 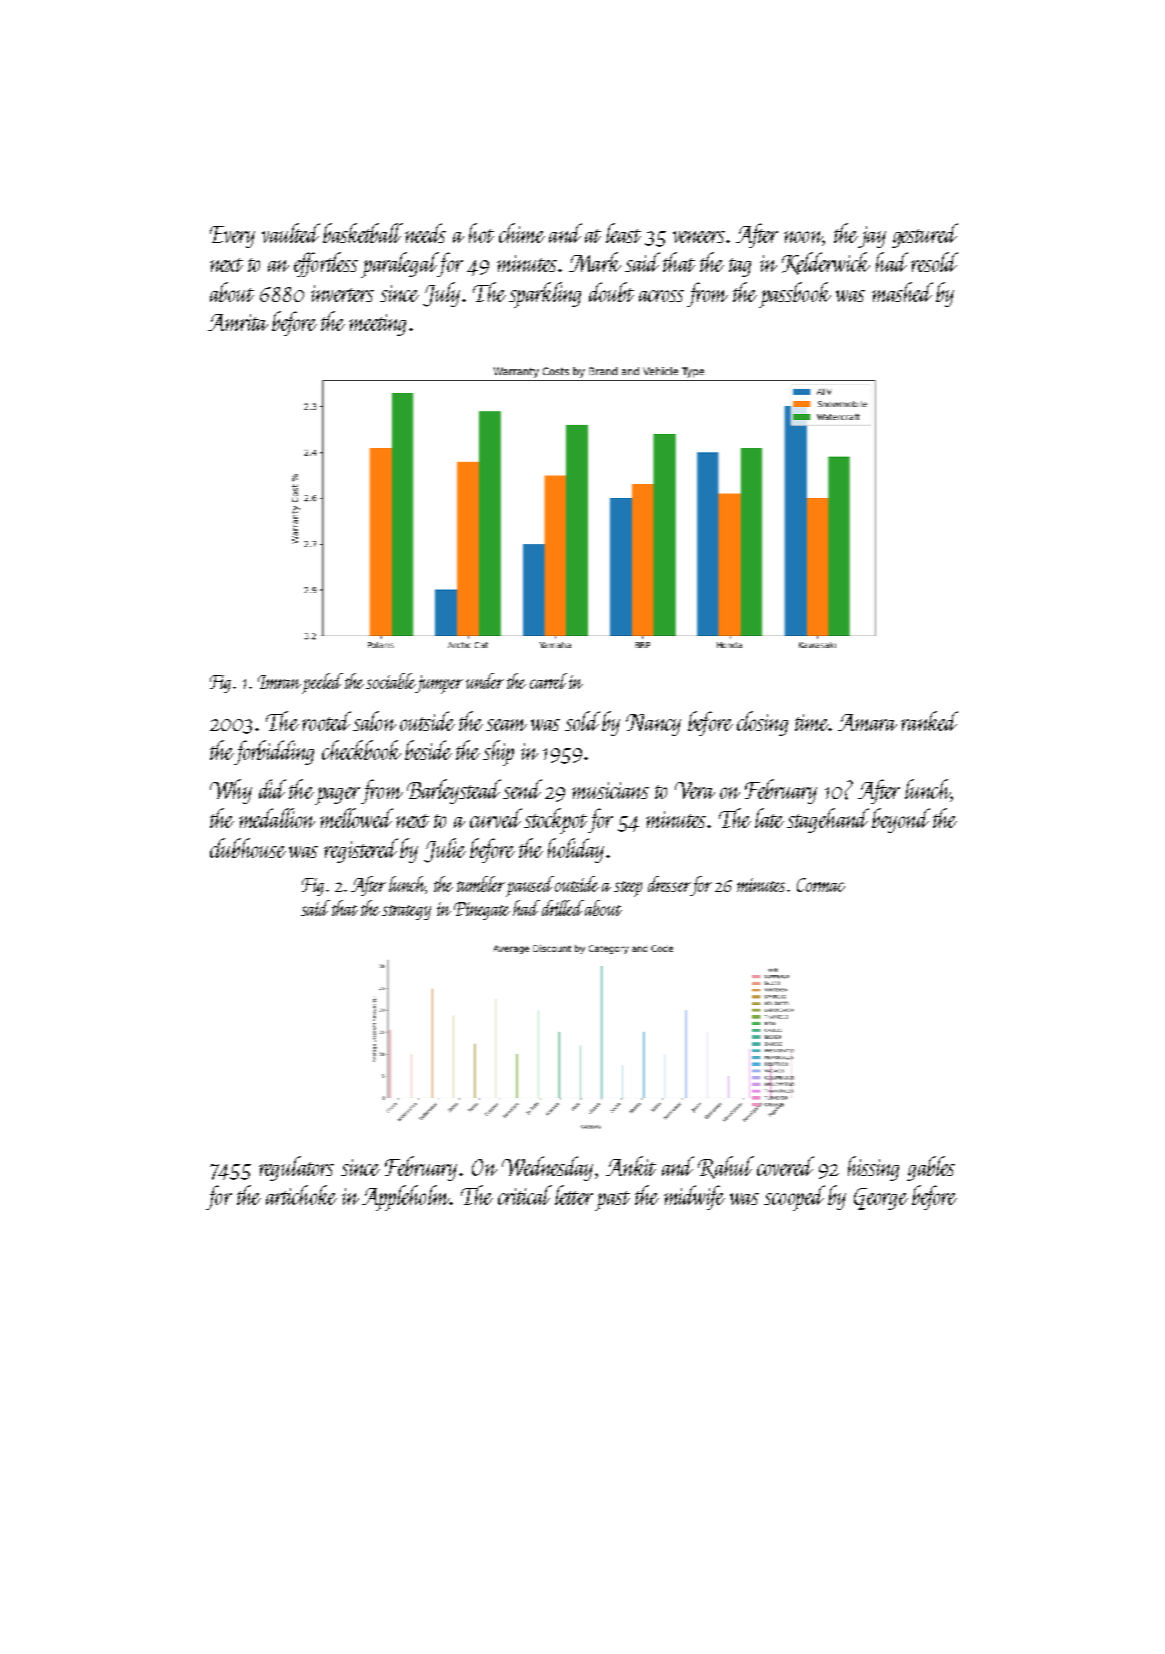 What do you see at coordinates (274, 752) in the screenshot?
I see `forbidding` at bounding box center [274, 752].
